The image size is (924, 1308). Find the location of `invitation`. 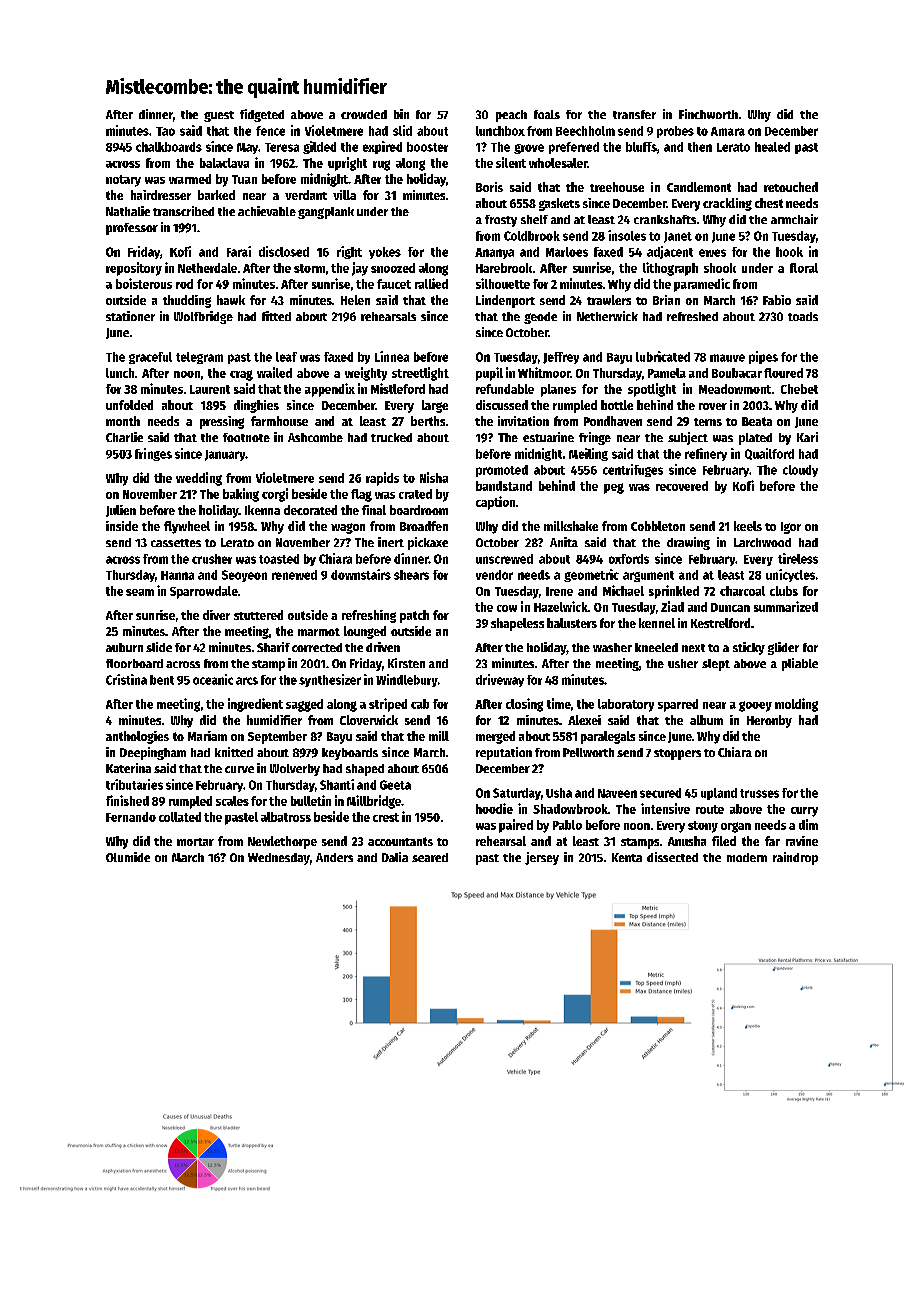

invitation is located at coordinates (523, 421).
